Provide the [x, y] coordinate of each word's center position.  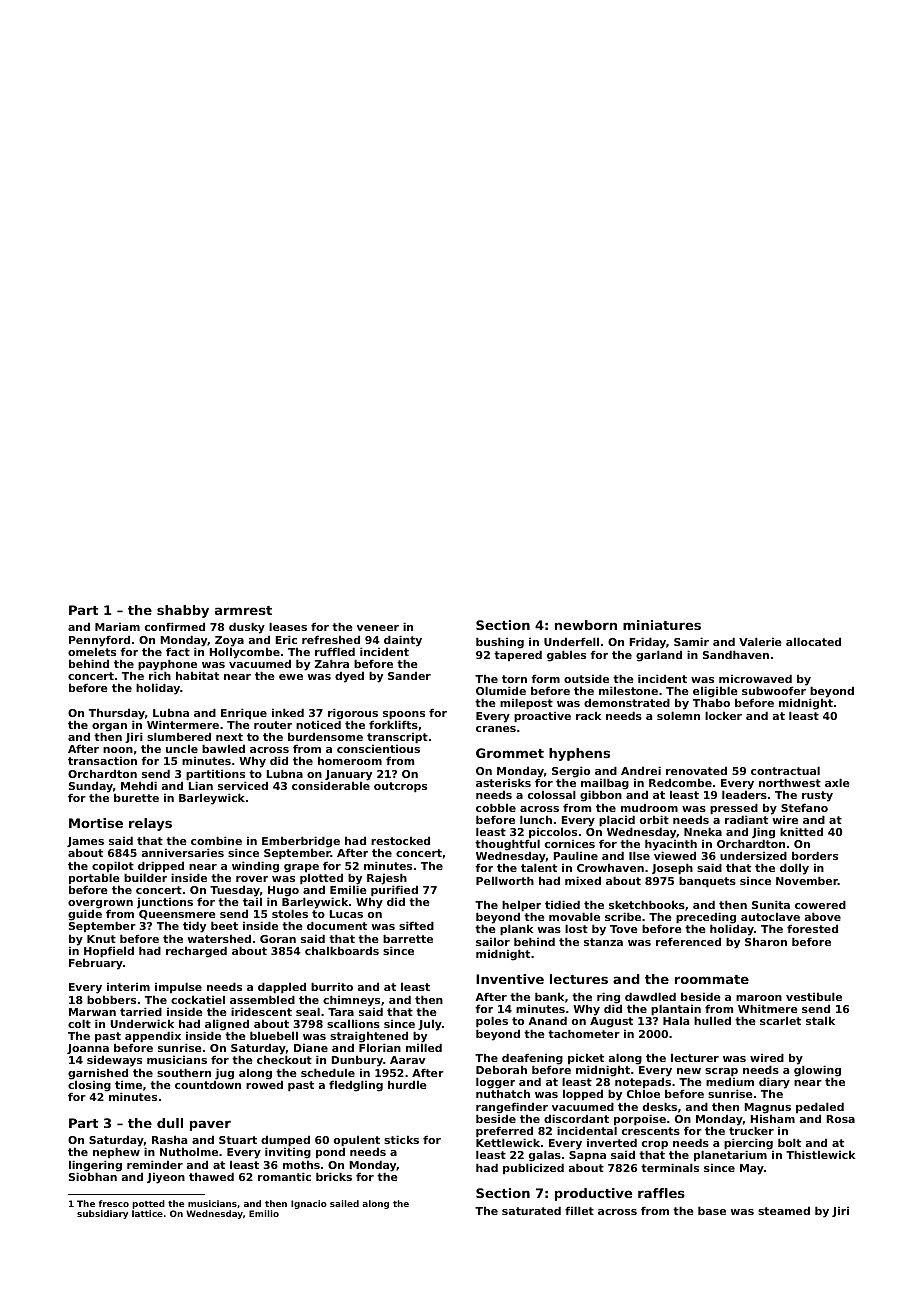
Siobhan [93, 1176]
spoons [404, 715]
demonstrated [627, 702]
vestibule [814, 996]
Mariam [117, 626]
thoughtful [507, 845]
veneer [378, 628]
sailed [344, 1203]
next [229, 737]
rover [252, 879]
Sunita [771, 904]
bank [549, 996]
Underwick [142, 1023]
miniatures [662, 625]
